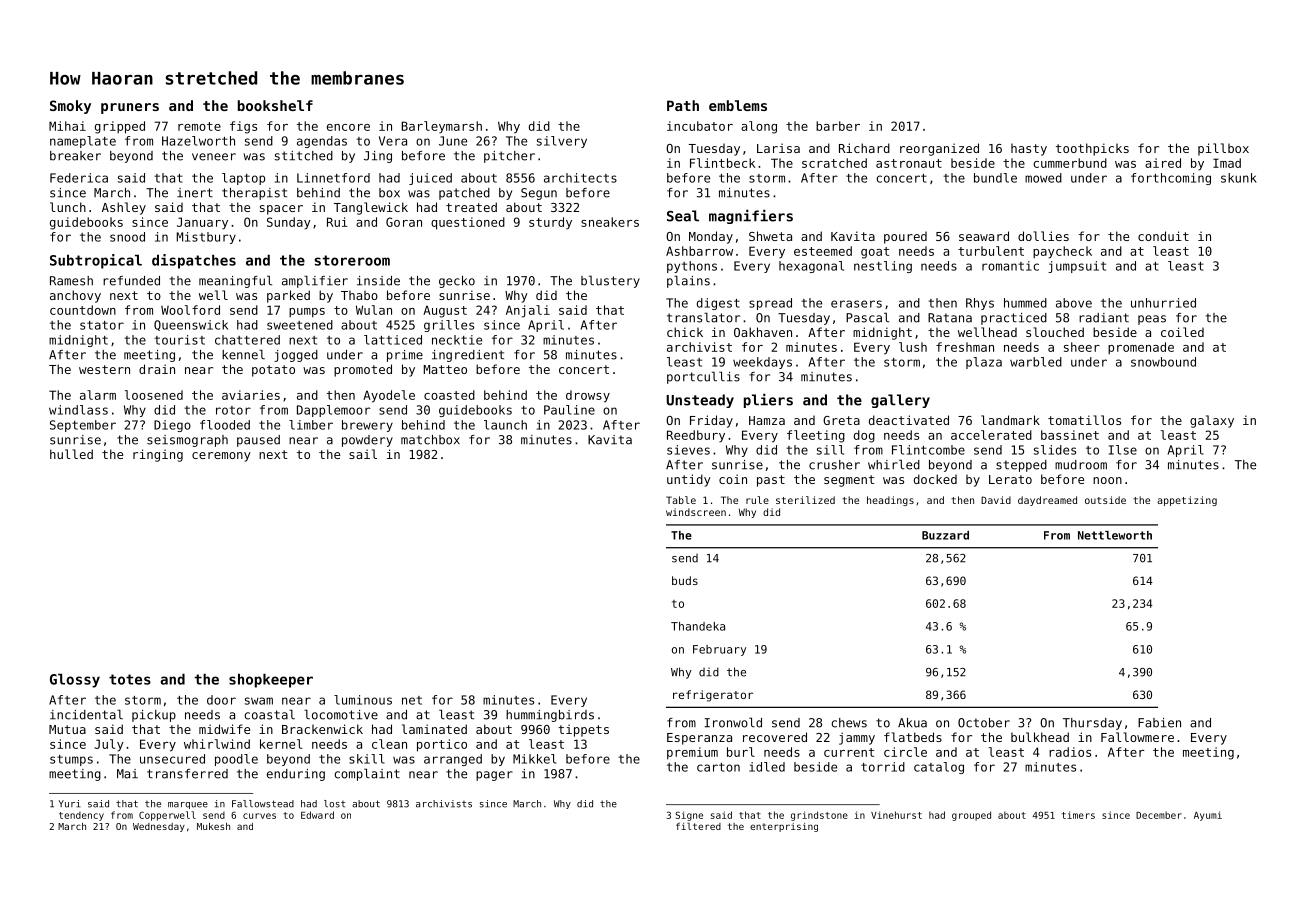  What do you see at coordinates (275, 105) in the screenshot?
I see `bookshelf` at bounding box center [275, 105].
